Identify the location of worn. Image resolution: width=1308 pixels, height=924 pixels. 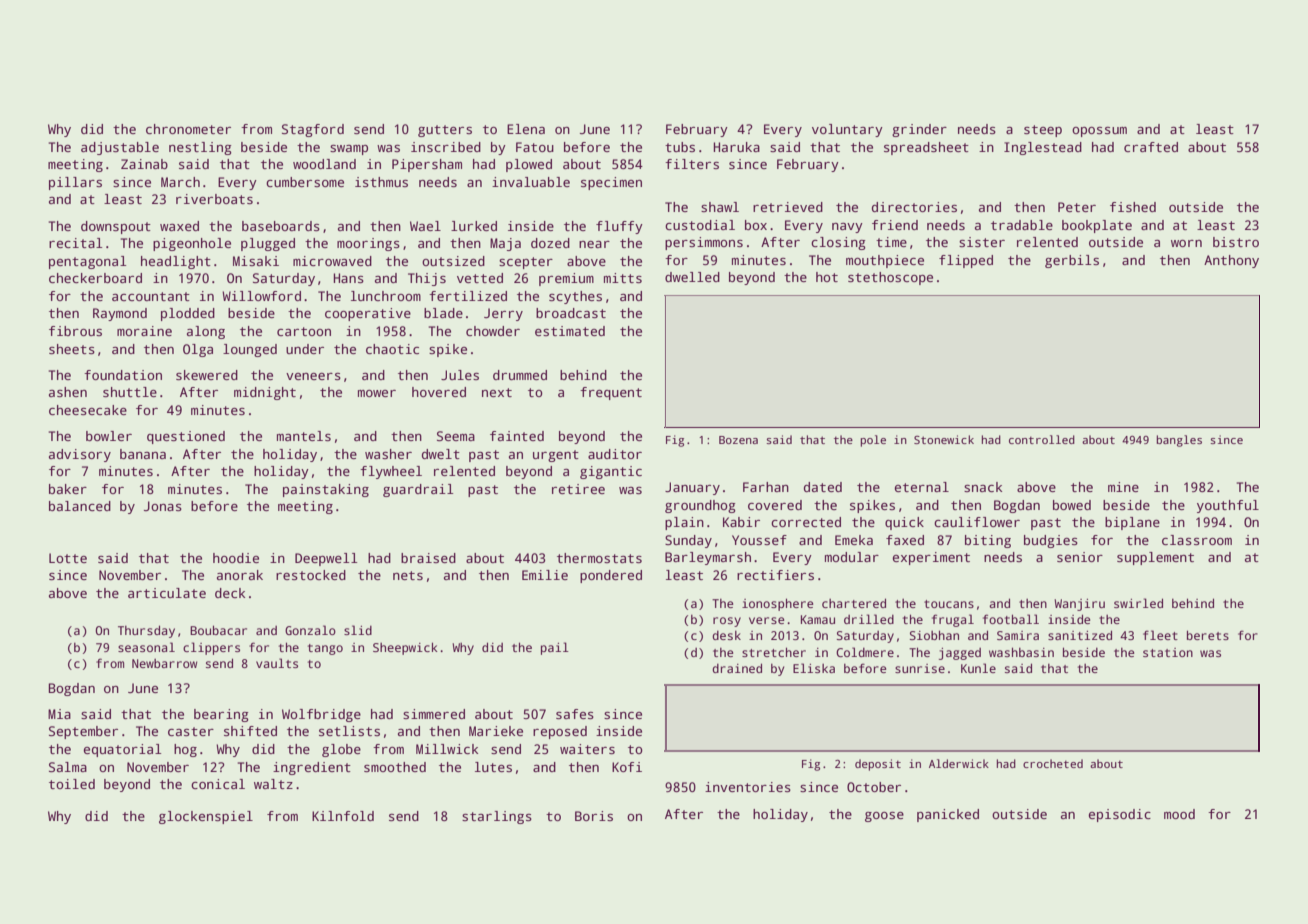
(1186, 243).
